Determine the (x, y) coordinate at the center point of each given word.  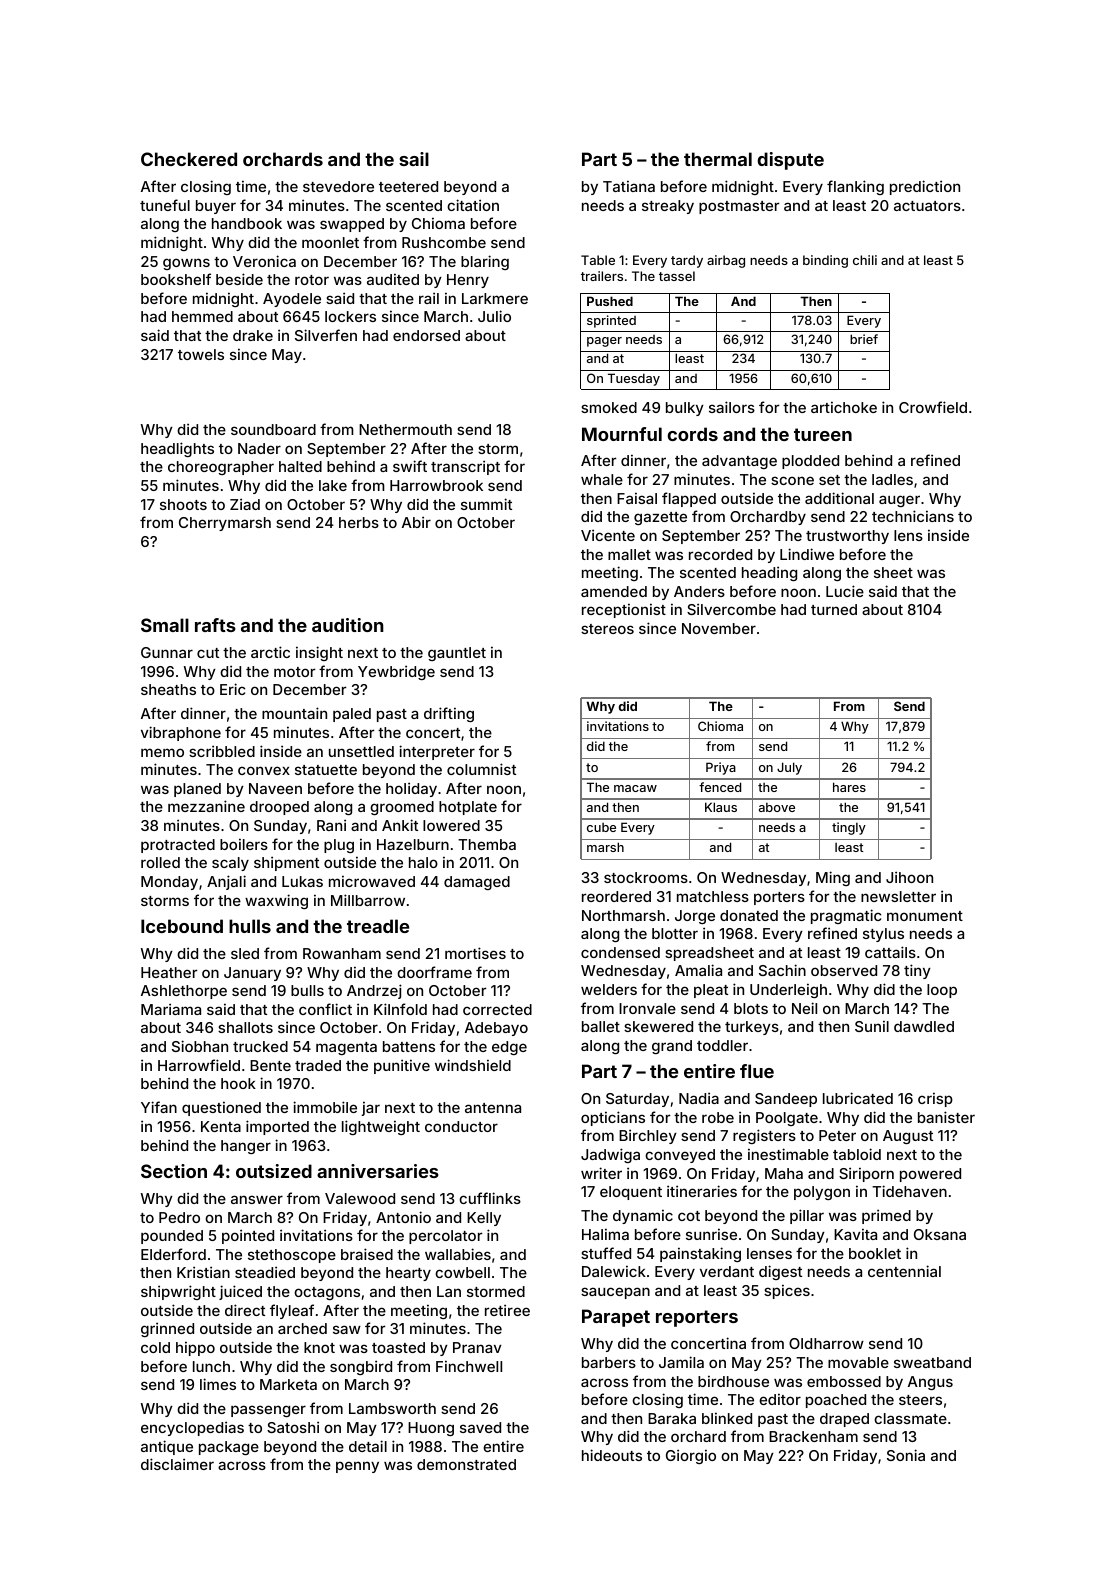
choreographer (221, 468)
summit (486, 504)
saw (347, 1329)
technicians (913, 516)
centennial (904, 1271)
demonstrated (466, 1464)
